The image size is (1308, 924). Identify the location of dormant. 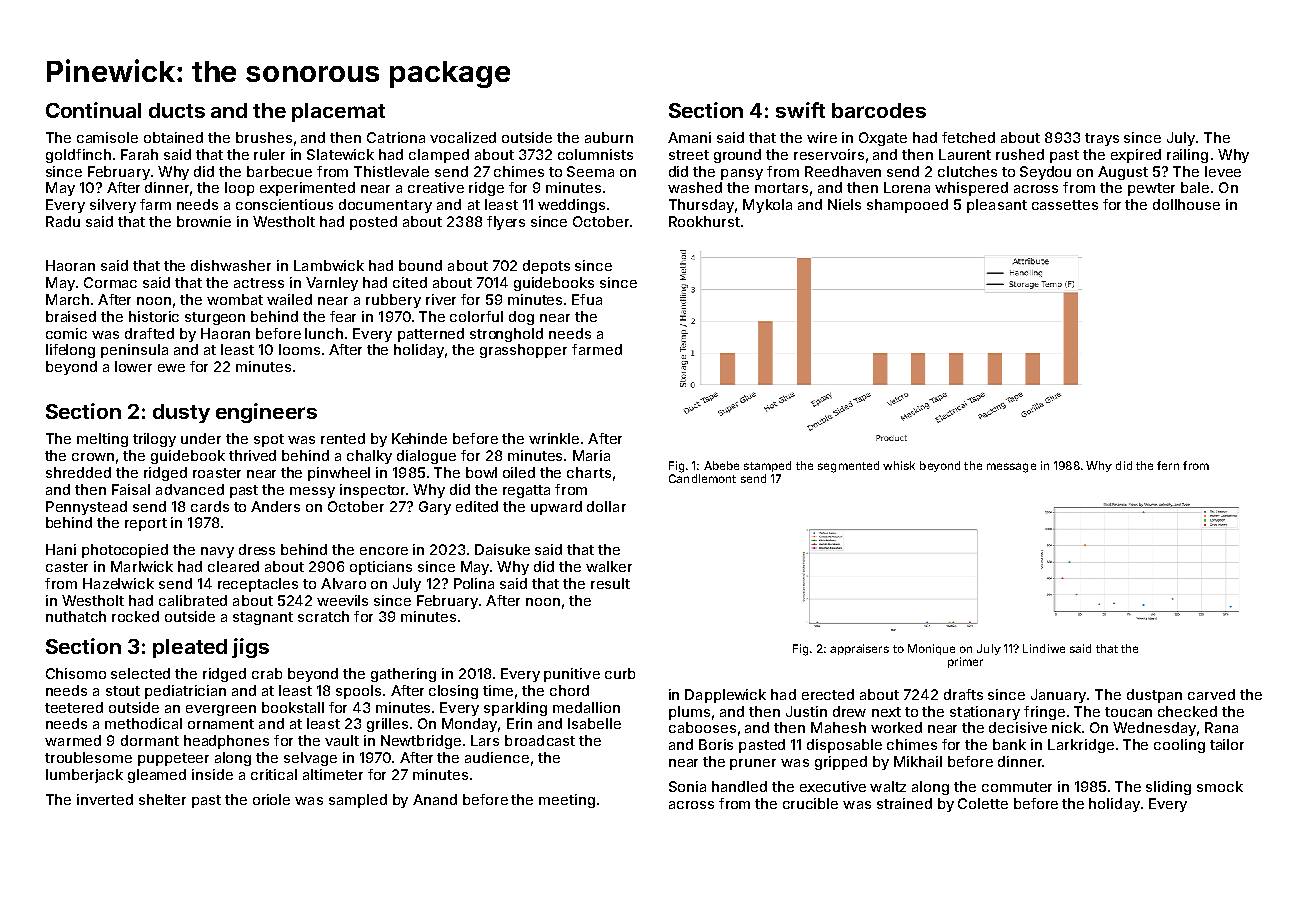
(150, 740).
